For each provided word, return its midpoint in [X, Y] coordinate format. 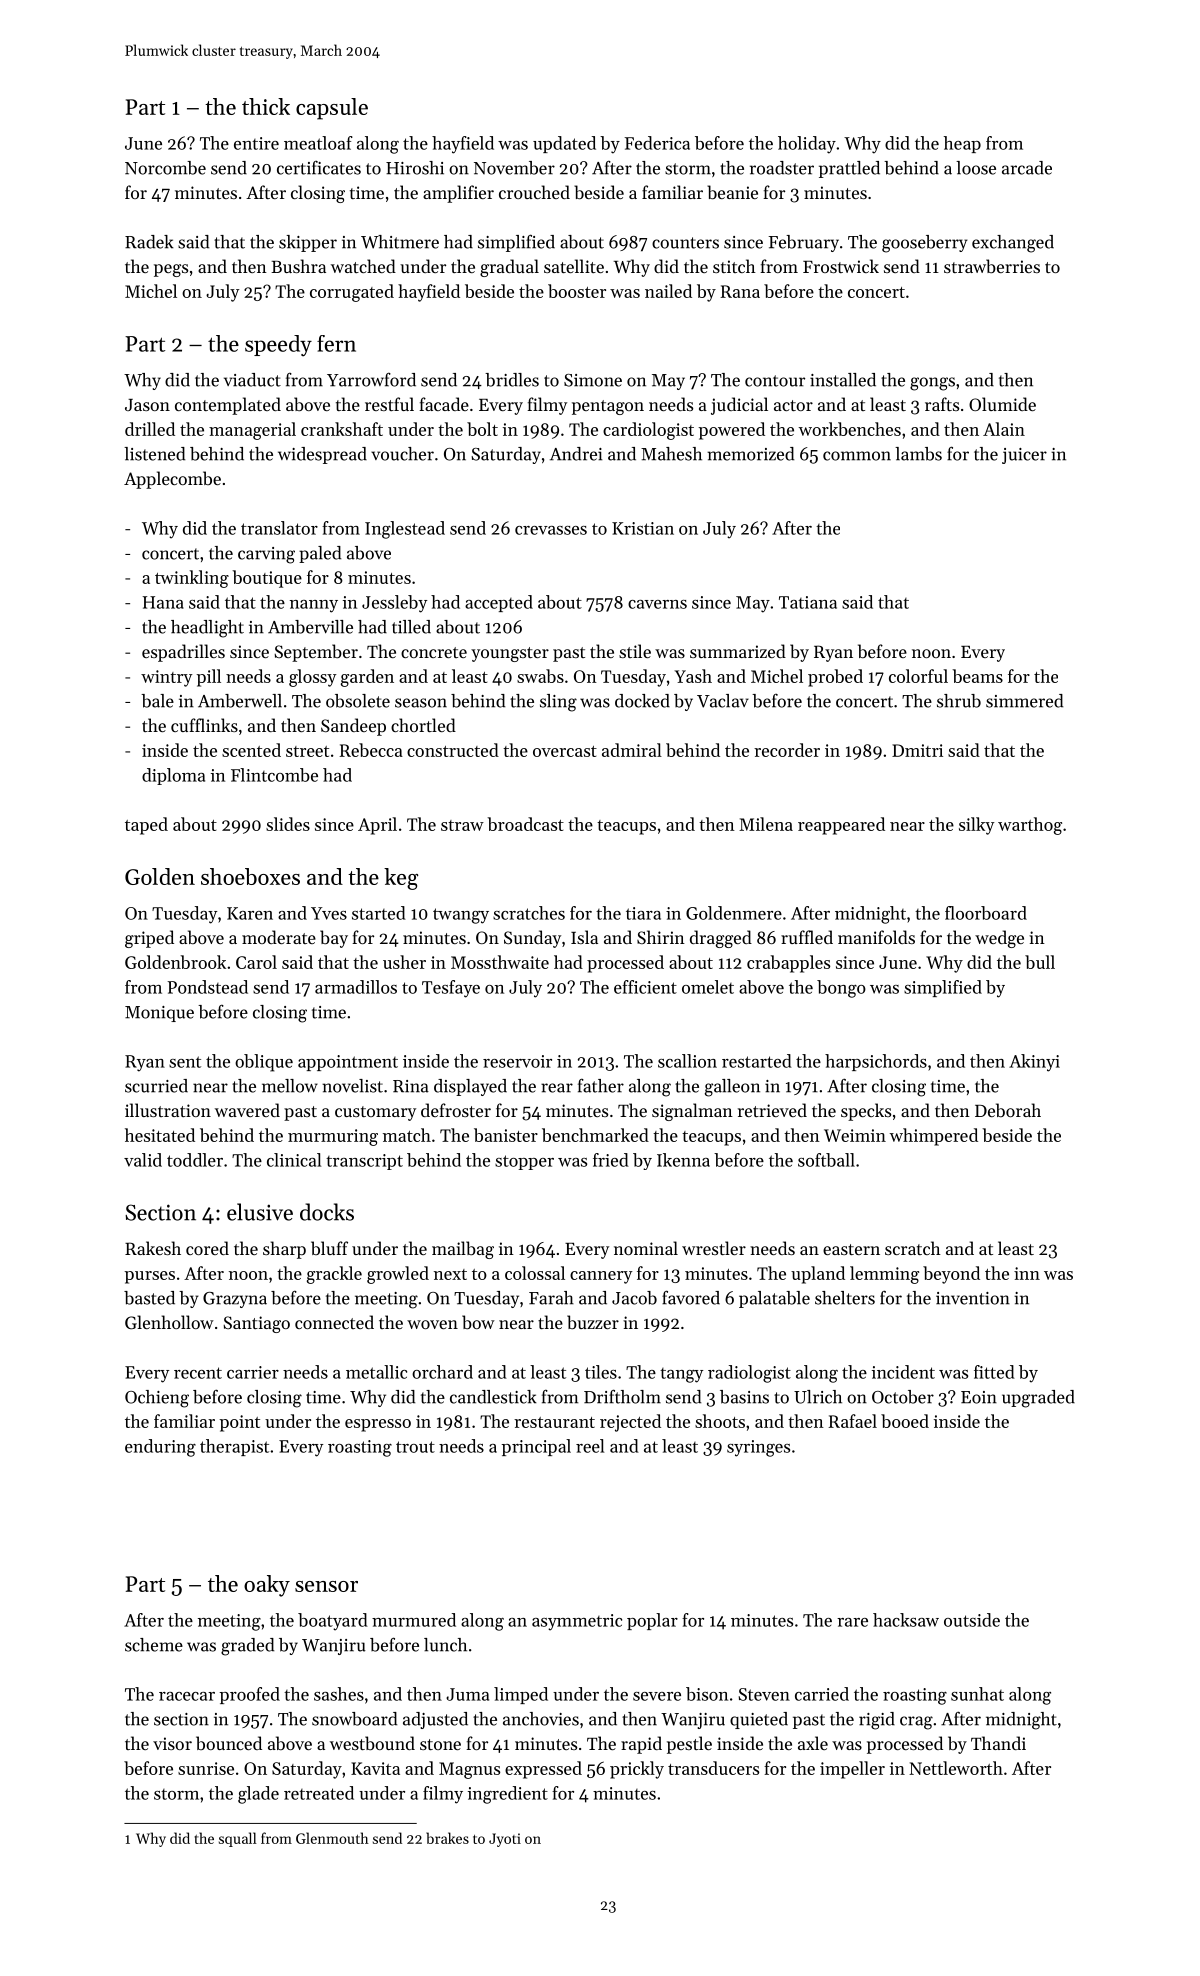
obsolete [358, 701]
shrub [959, 701]
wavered [247, 1110]
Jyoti [505, 1840]
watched [363, 266]
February [803, 243]
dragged [721, 939]
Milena [766, 824]
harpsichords [876, 1062]
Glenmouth [332, 1838]
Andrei [576, 454]
